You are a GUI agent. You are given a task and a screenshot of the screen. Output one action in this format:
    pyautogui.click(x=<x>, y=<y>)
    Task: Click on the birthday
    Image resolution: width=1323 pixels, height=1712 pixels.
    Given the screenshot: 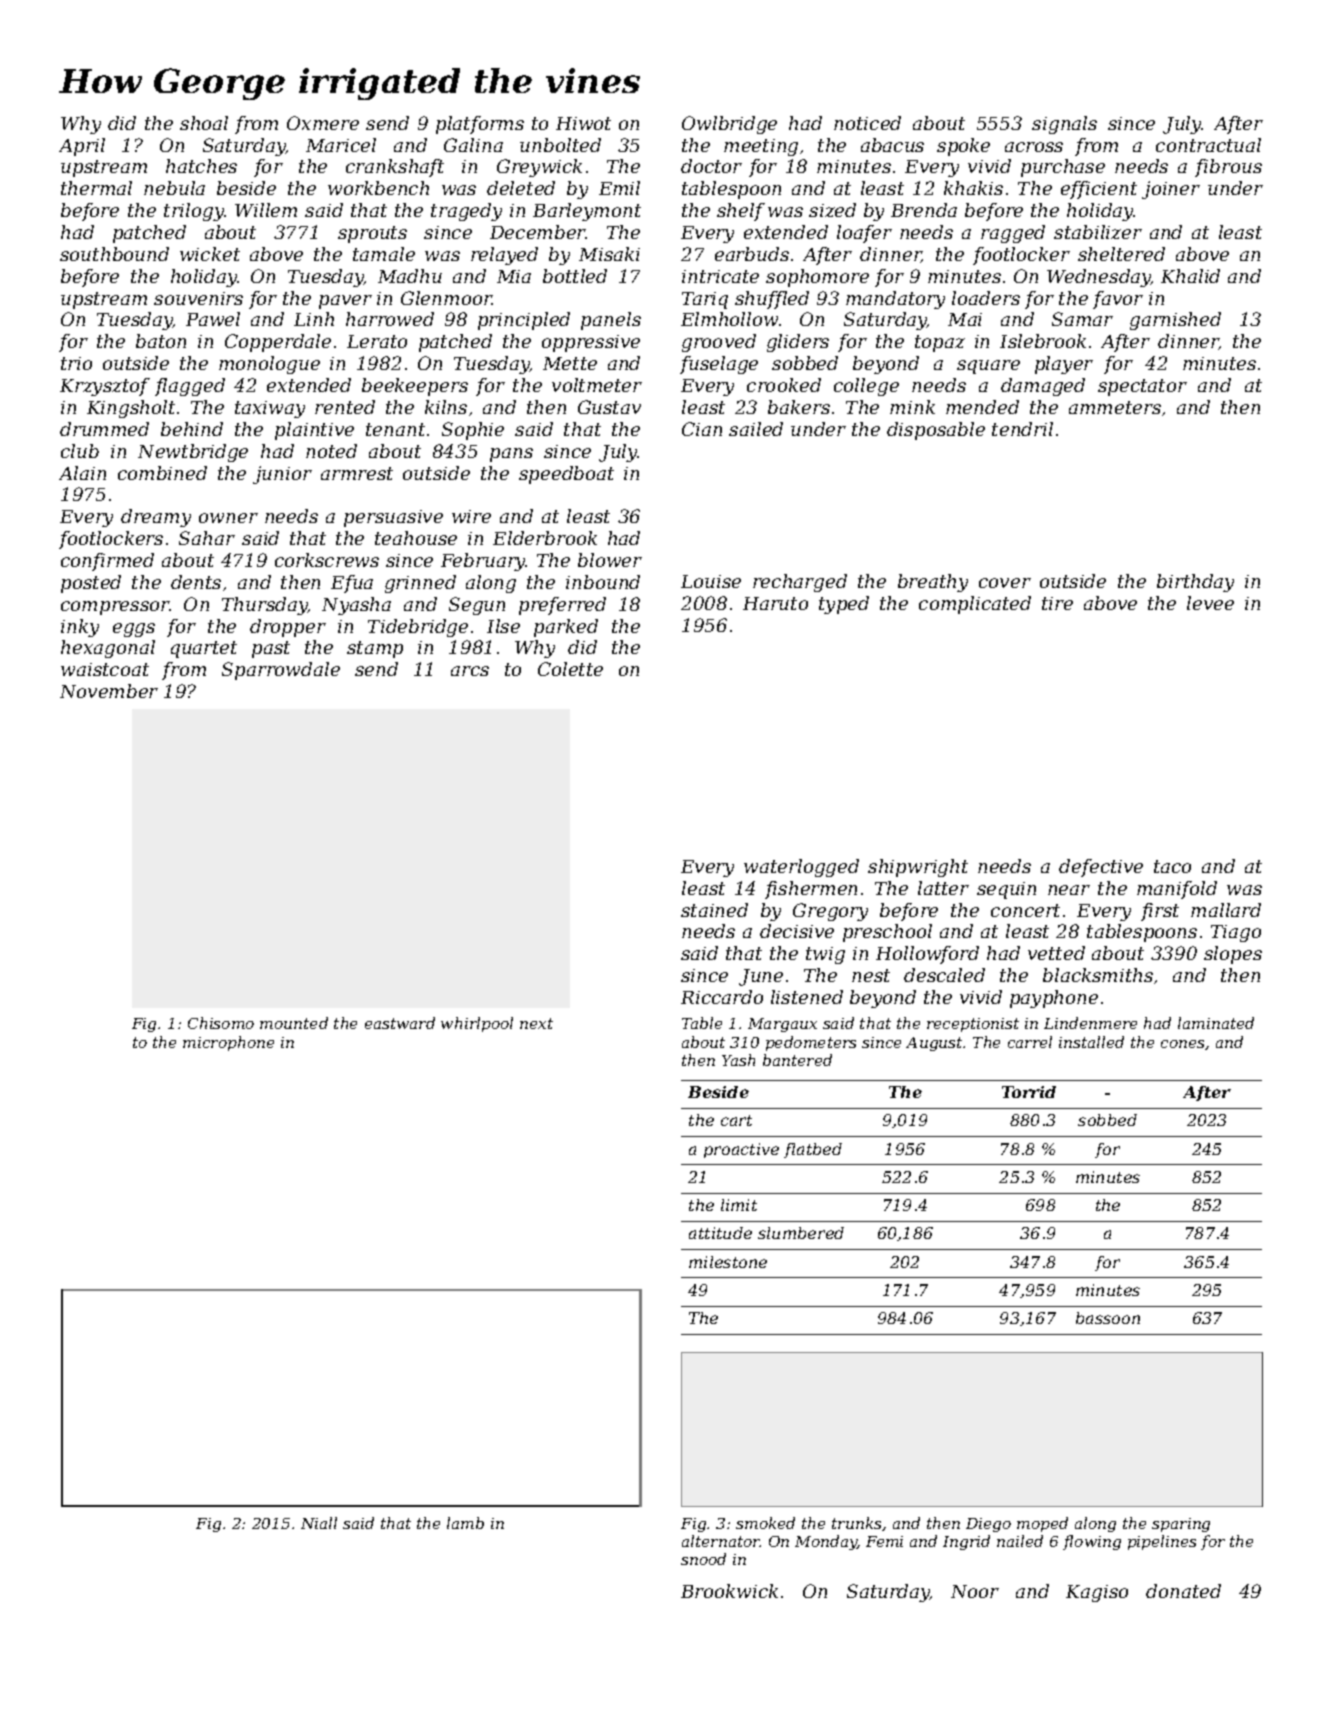 What is the action you would take?
    pyautogui.click(x=1195, y=583)
